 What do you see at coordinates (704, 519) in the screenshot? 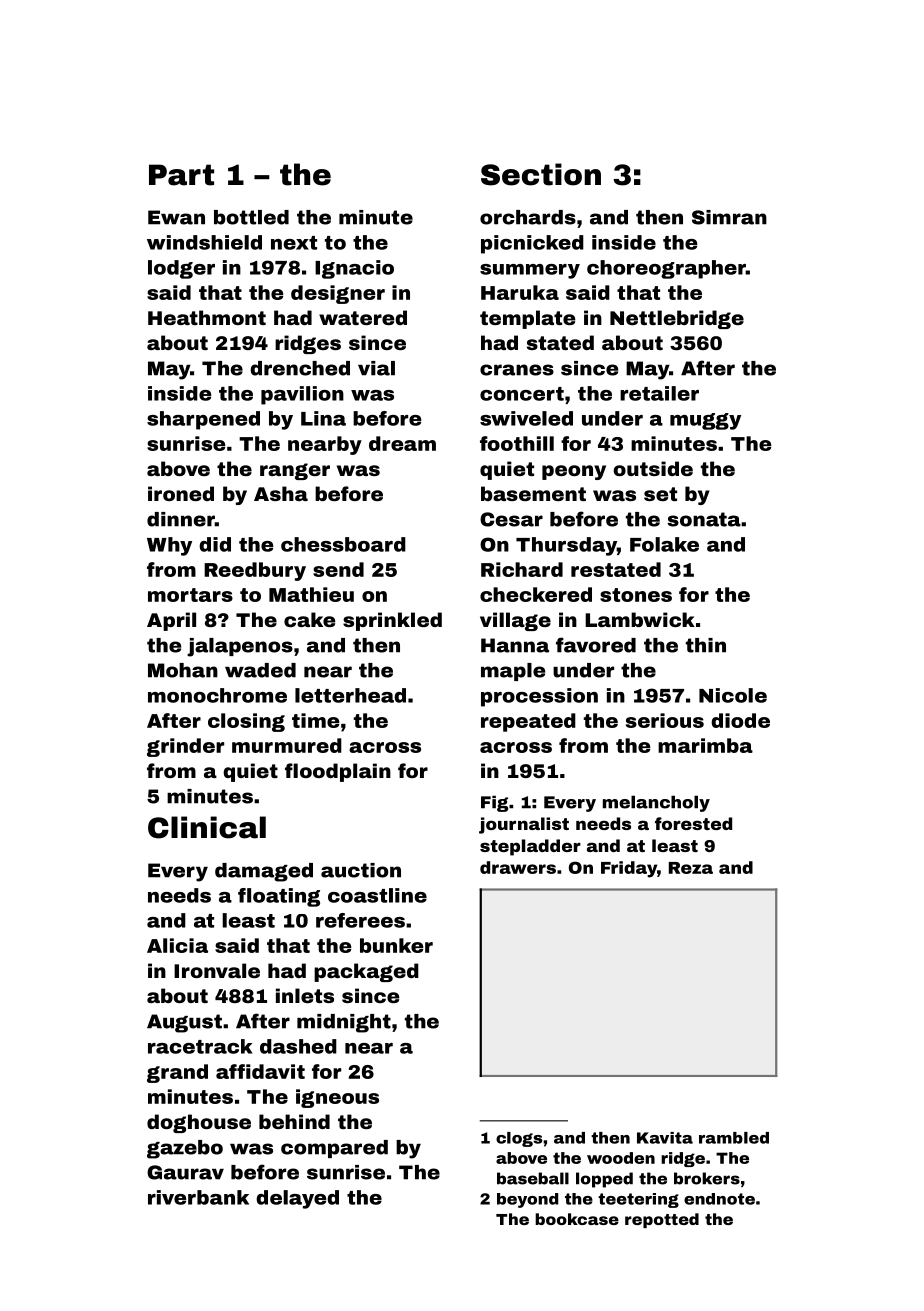
I see `sonata` at bounding box center [704, 519].
